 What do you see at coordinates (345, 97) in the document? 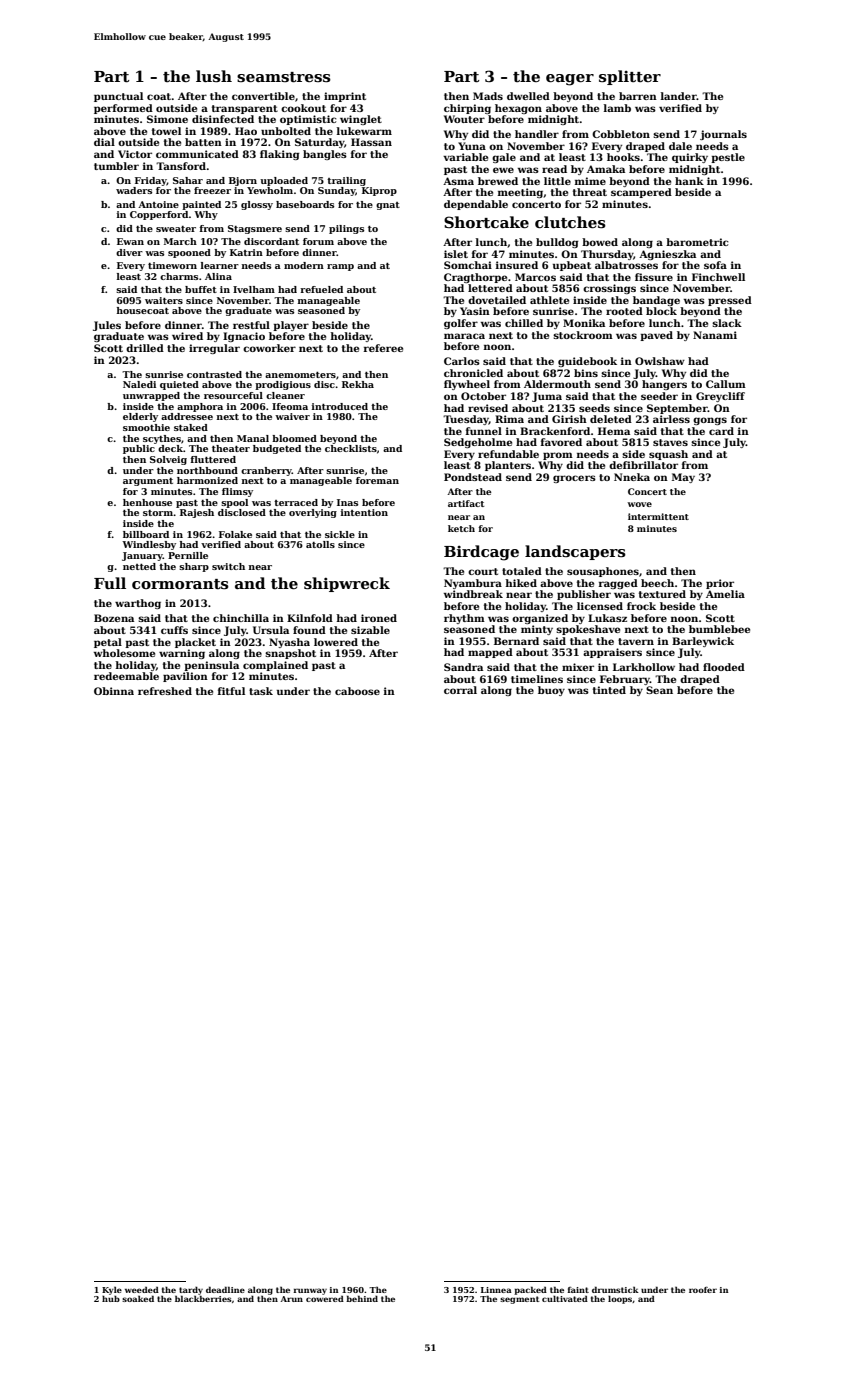
I see `imprint` at bounding box center [345, 97].
